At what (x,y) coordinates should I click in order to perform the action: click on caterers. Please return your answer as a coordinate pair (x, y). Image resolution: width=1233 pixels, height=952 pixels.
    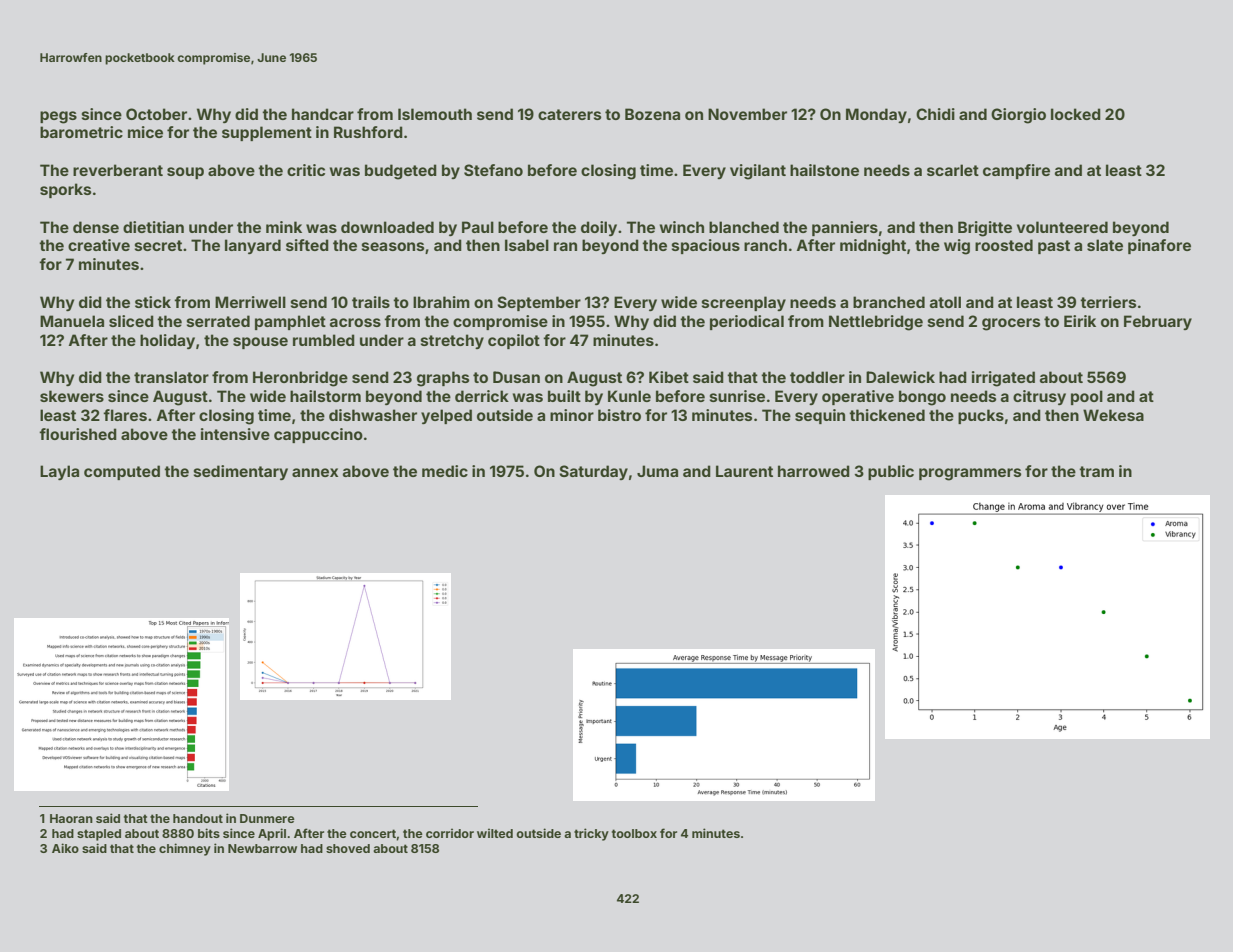
    Looking at the image, I should click on (569, 114).
